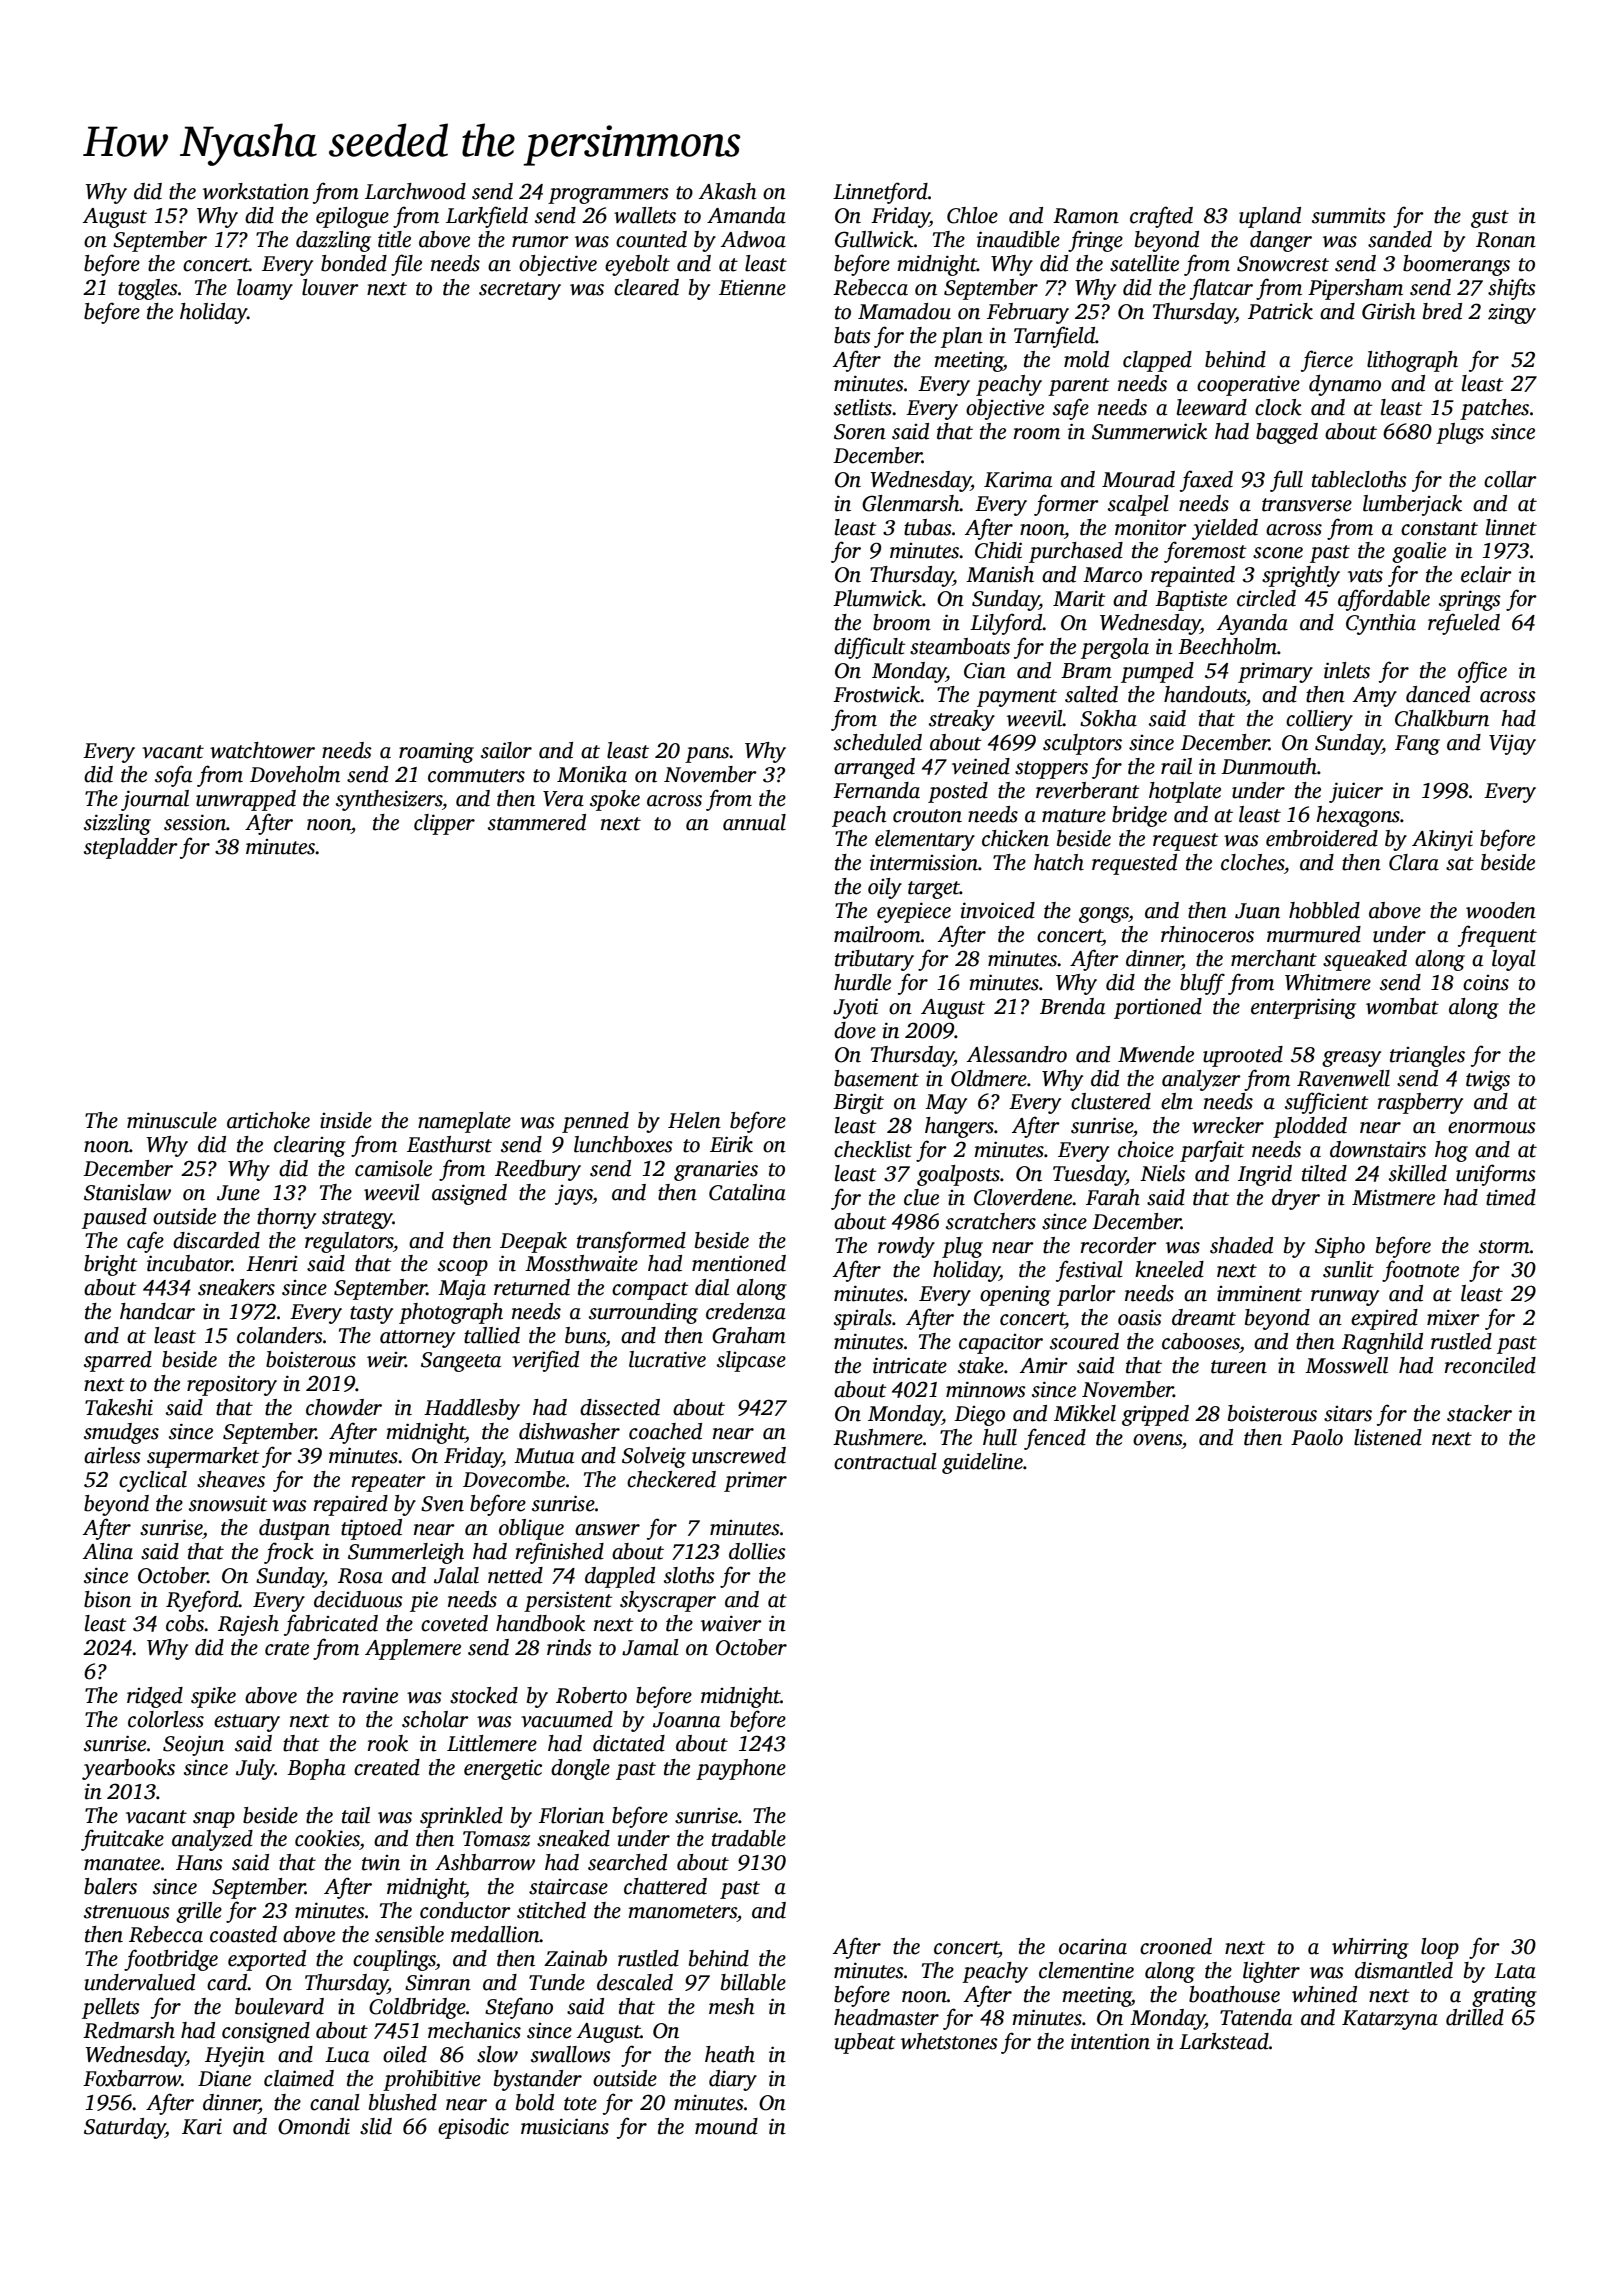 The height and width of the page is (2292, 1620). What do you see at coordinates (877, 694) in the page?
I see `Frostwick` at bounding box center [877, 694].
